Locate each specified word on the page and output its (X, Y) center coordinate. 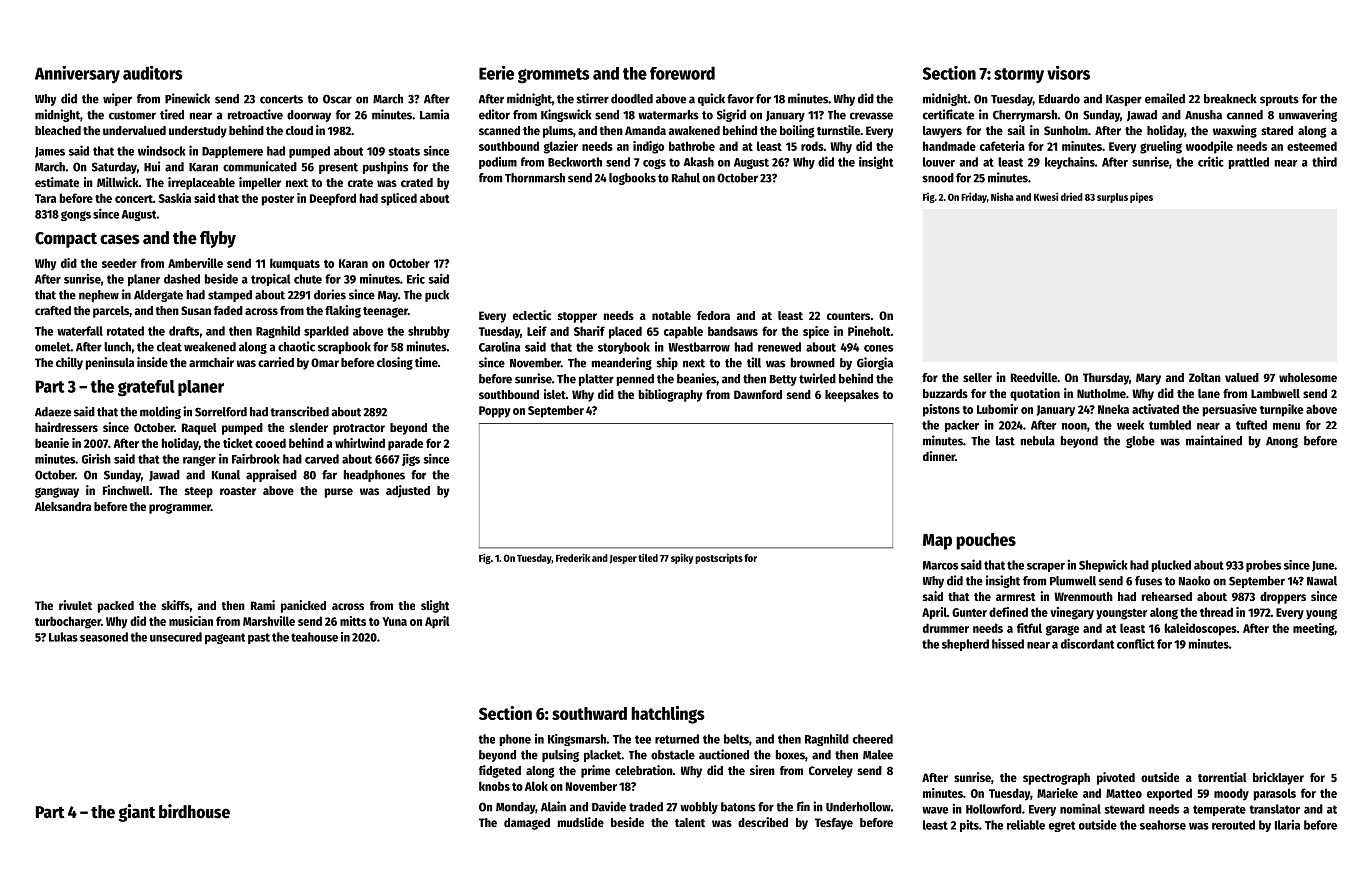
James (50, 152)
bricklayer (1278, 778)
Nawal (1322, 581)
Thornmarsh (535, 178)
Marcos (940, 565)
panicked (303, 606)
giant (136, 813)
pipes (1141, 197)
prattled (1249, 163)
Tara (45, 198)
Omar (325, 362)
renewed (779, 347)
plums (558, 132)
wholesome (1308, 377)
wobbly (699, 808)
